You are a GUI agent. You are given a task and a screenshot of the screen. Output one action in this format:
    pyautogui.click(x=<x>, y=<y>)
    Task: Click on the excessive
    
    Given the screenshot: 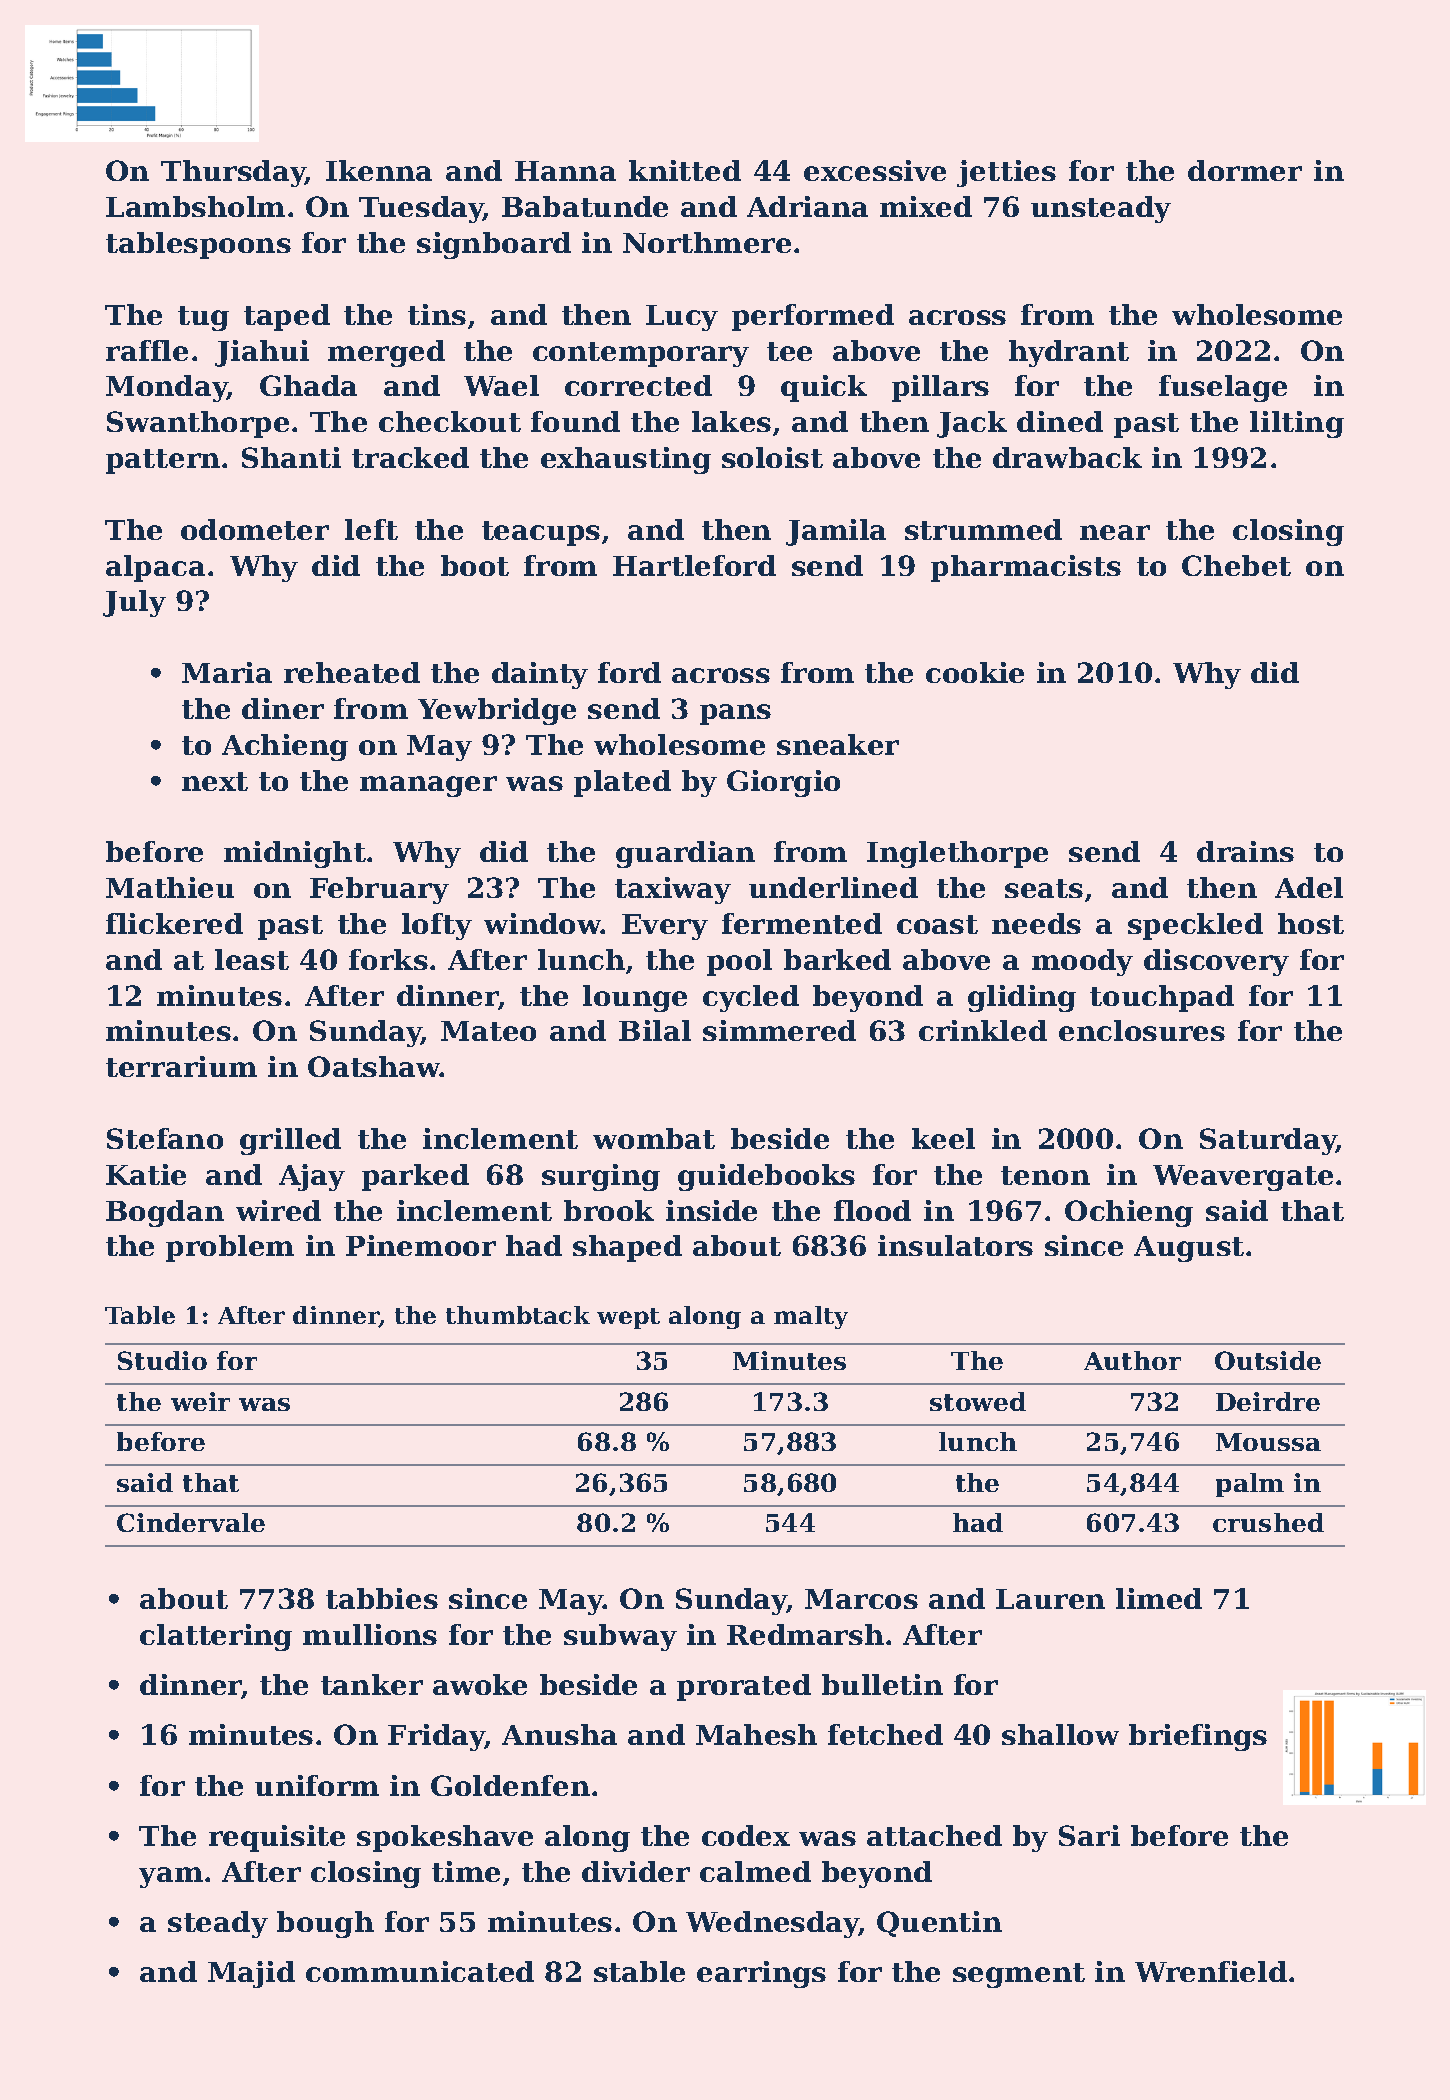 What is the action you would take?
    pyautogui.click(x=875, y=170)
